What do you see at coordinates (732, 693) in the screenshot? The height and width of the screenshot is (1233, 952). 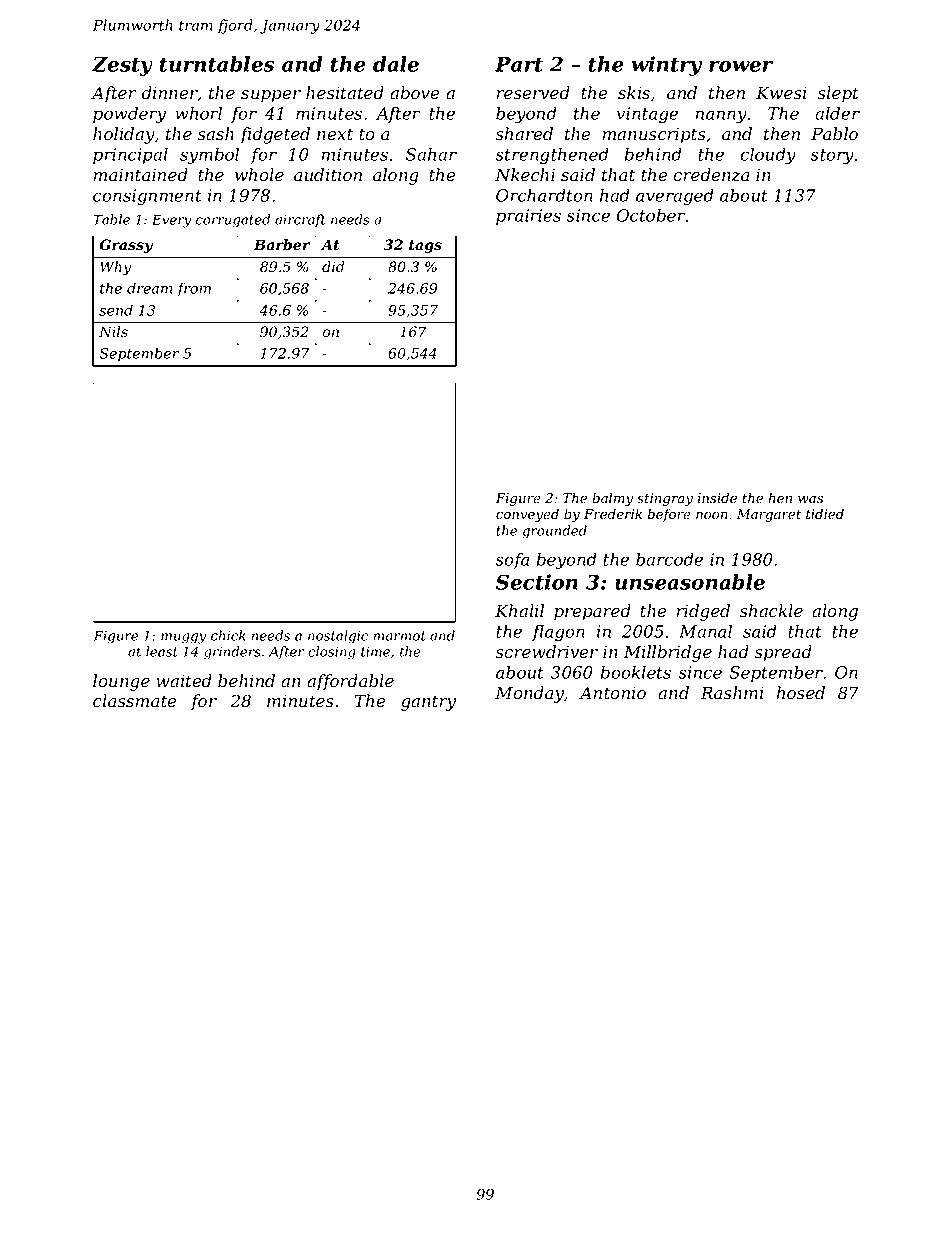 I see `Rashmi` at bounding box center [732, 693].
